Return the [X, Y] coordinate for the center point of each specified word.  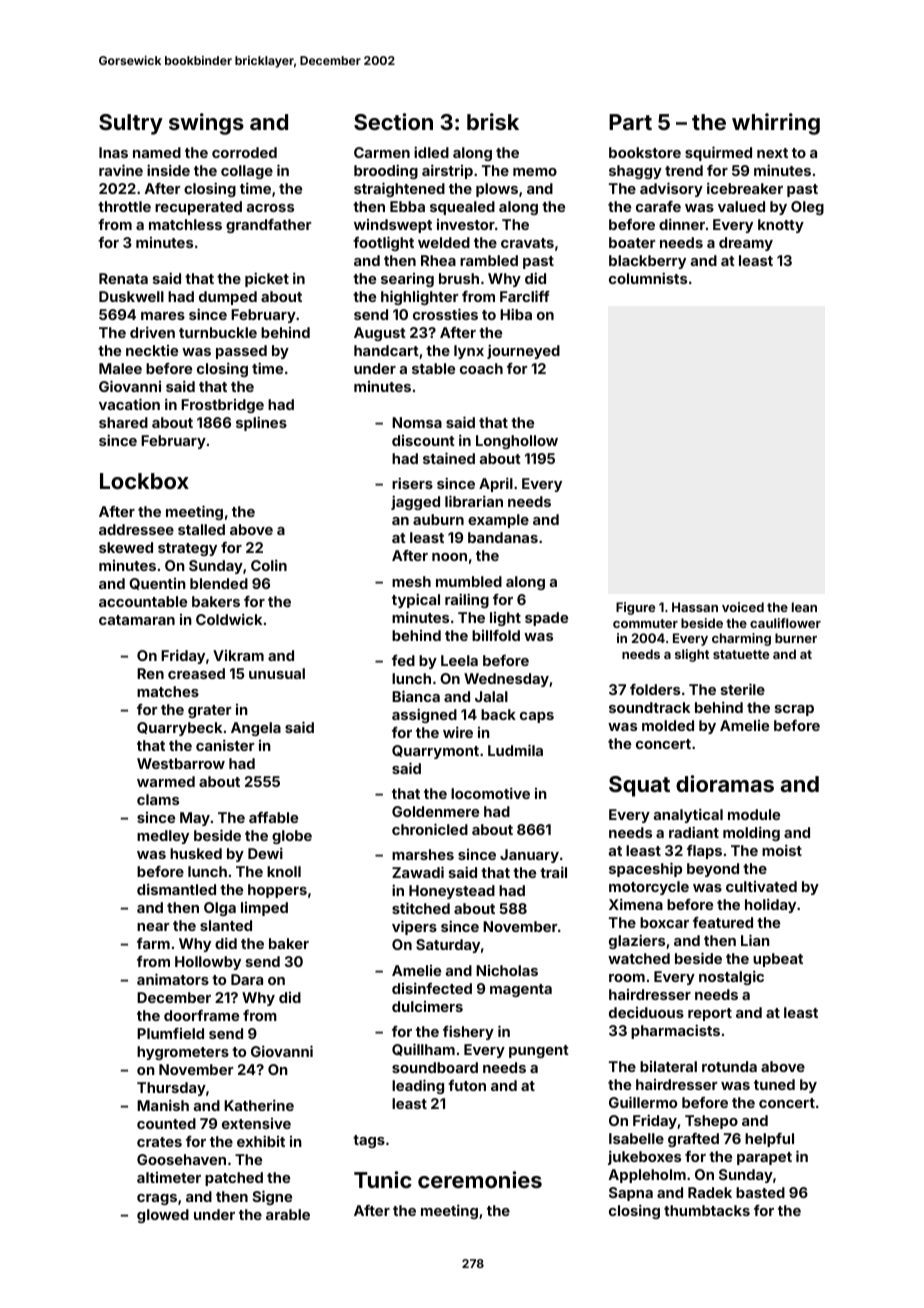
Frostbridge [222, 406]
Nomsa [417, 422]
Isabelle [636, 1138]
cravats [527, 243]
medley [163, 837]
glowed [163, 1216]
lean [804, 607]
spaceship [645, 869]
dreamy [746, 244]
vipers [414, 927]
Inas [113, 152]
